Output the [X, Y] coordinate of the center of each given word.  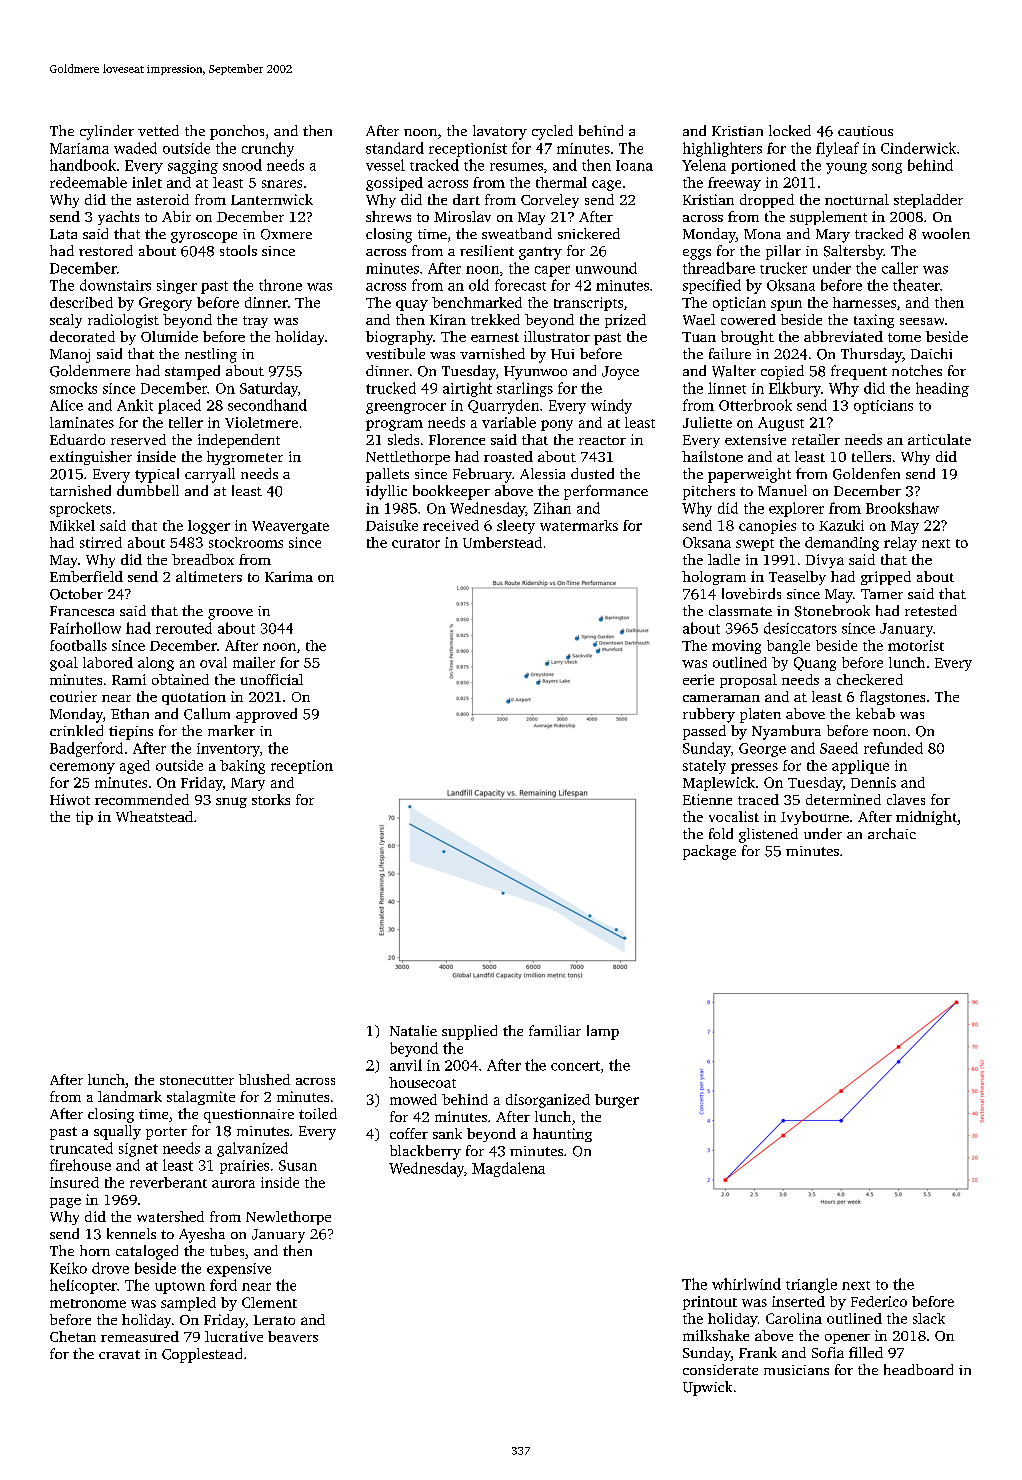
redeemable [88, 182]
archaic [892, 833]
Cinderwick [918, 148]
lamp [603, 1032]
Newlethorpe [288, 1218]
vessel [385, 165]
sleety [516, 527]
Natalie [413, 1030]
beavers [293, 1336]
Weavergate [290, 527]
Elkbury [795, 389]
